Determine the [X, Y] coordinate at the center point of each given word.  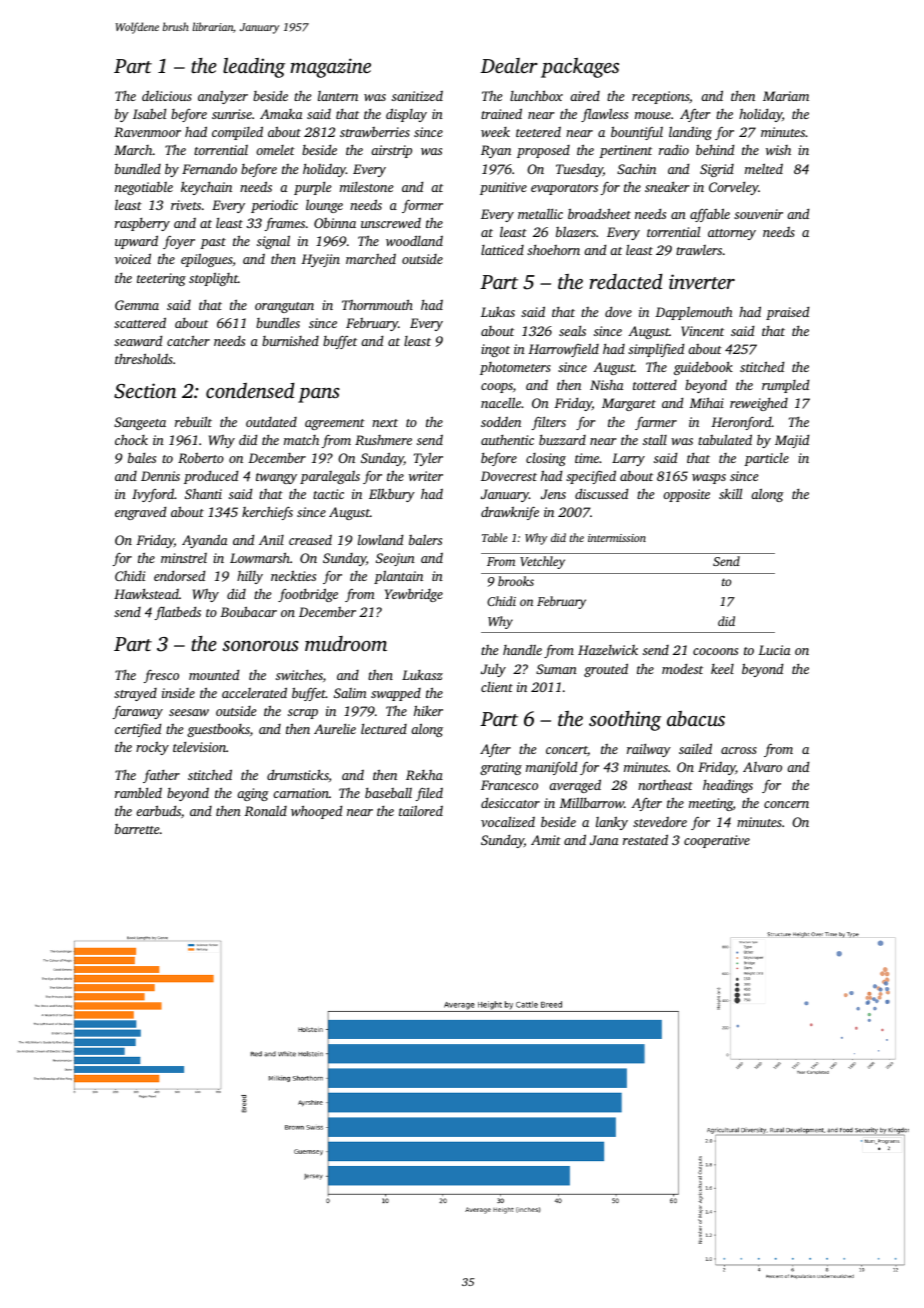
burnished [290, 341]
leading [254, 68]
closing [546, 459]
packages [580, 68]
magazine [330, 68]
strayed [135, 694]
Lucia [774, 650]
